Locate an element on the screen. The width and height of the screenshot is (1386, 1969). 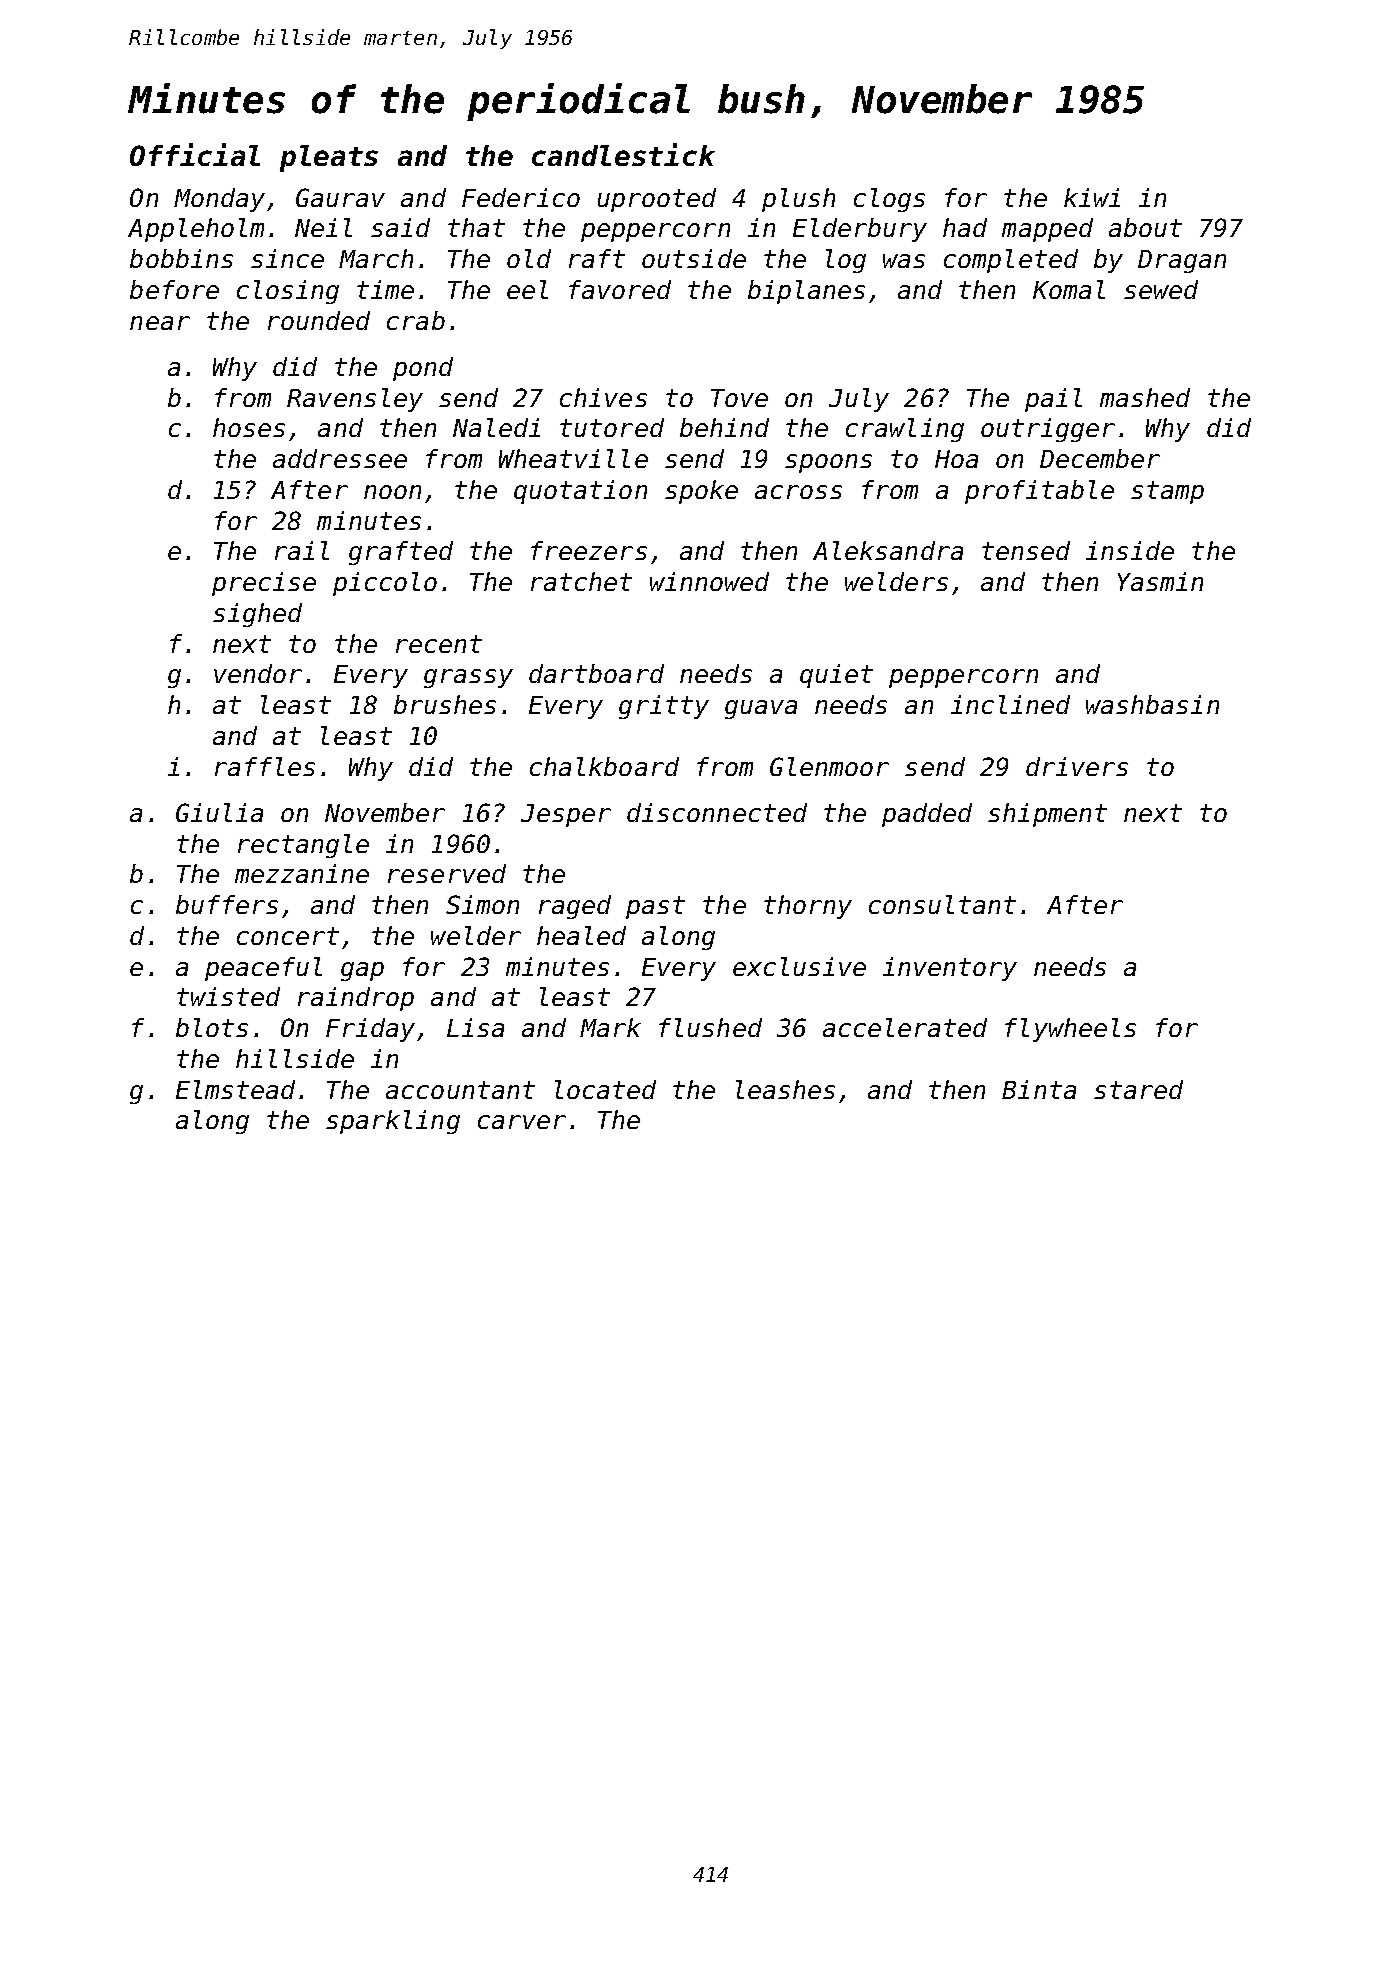
noon is located at coordinates (392, 492).
